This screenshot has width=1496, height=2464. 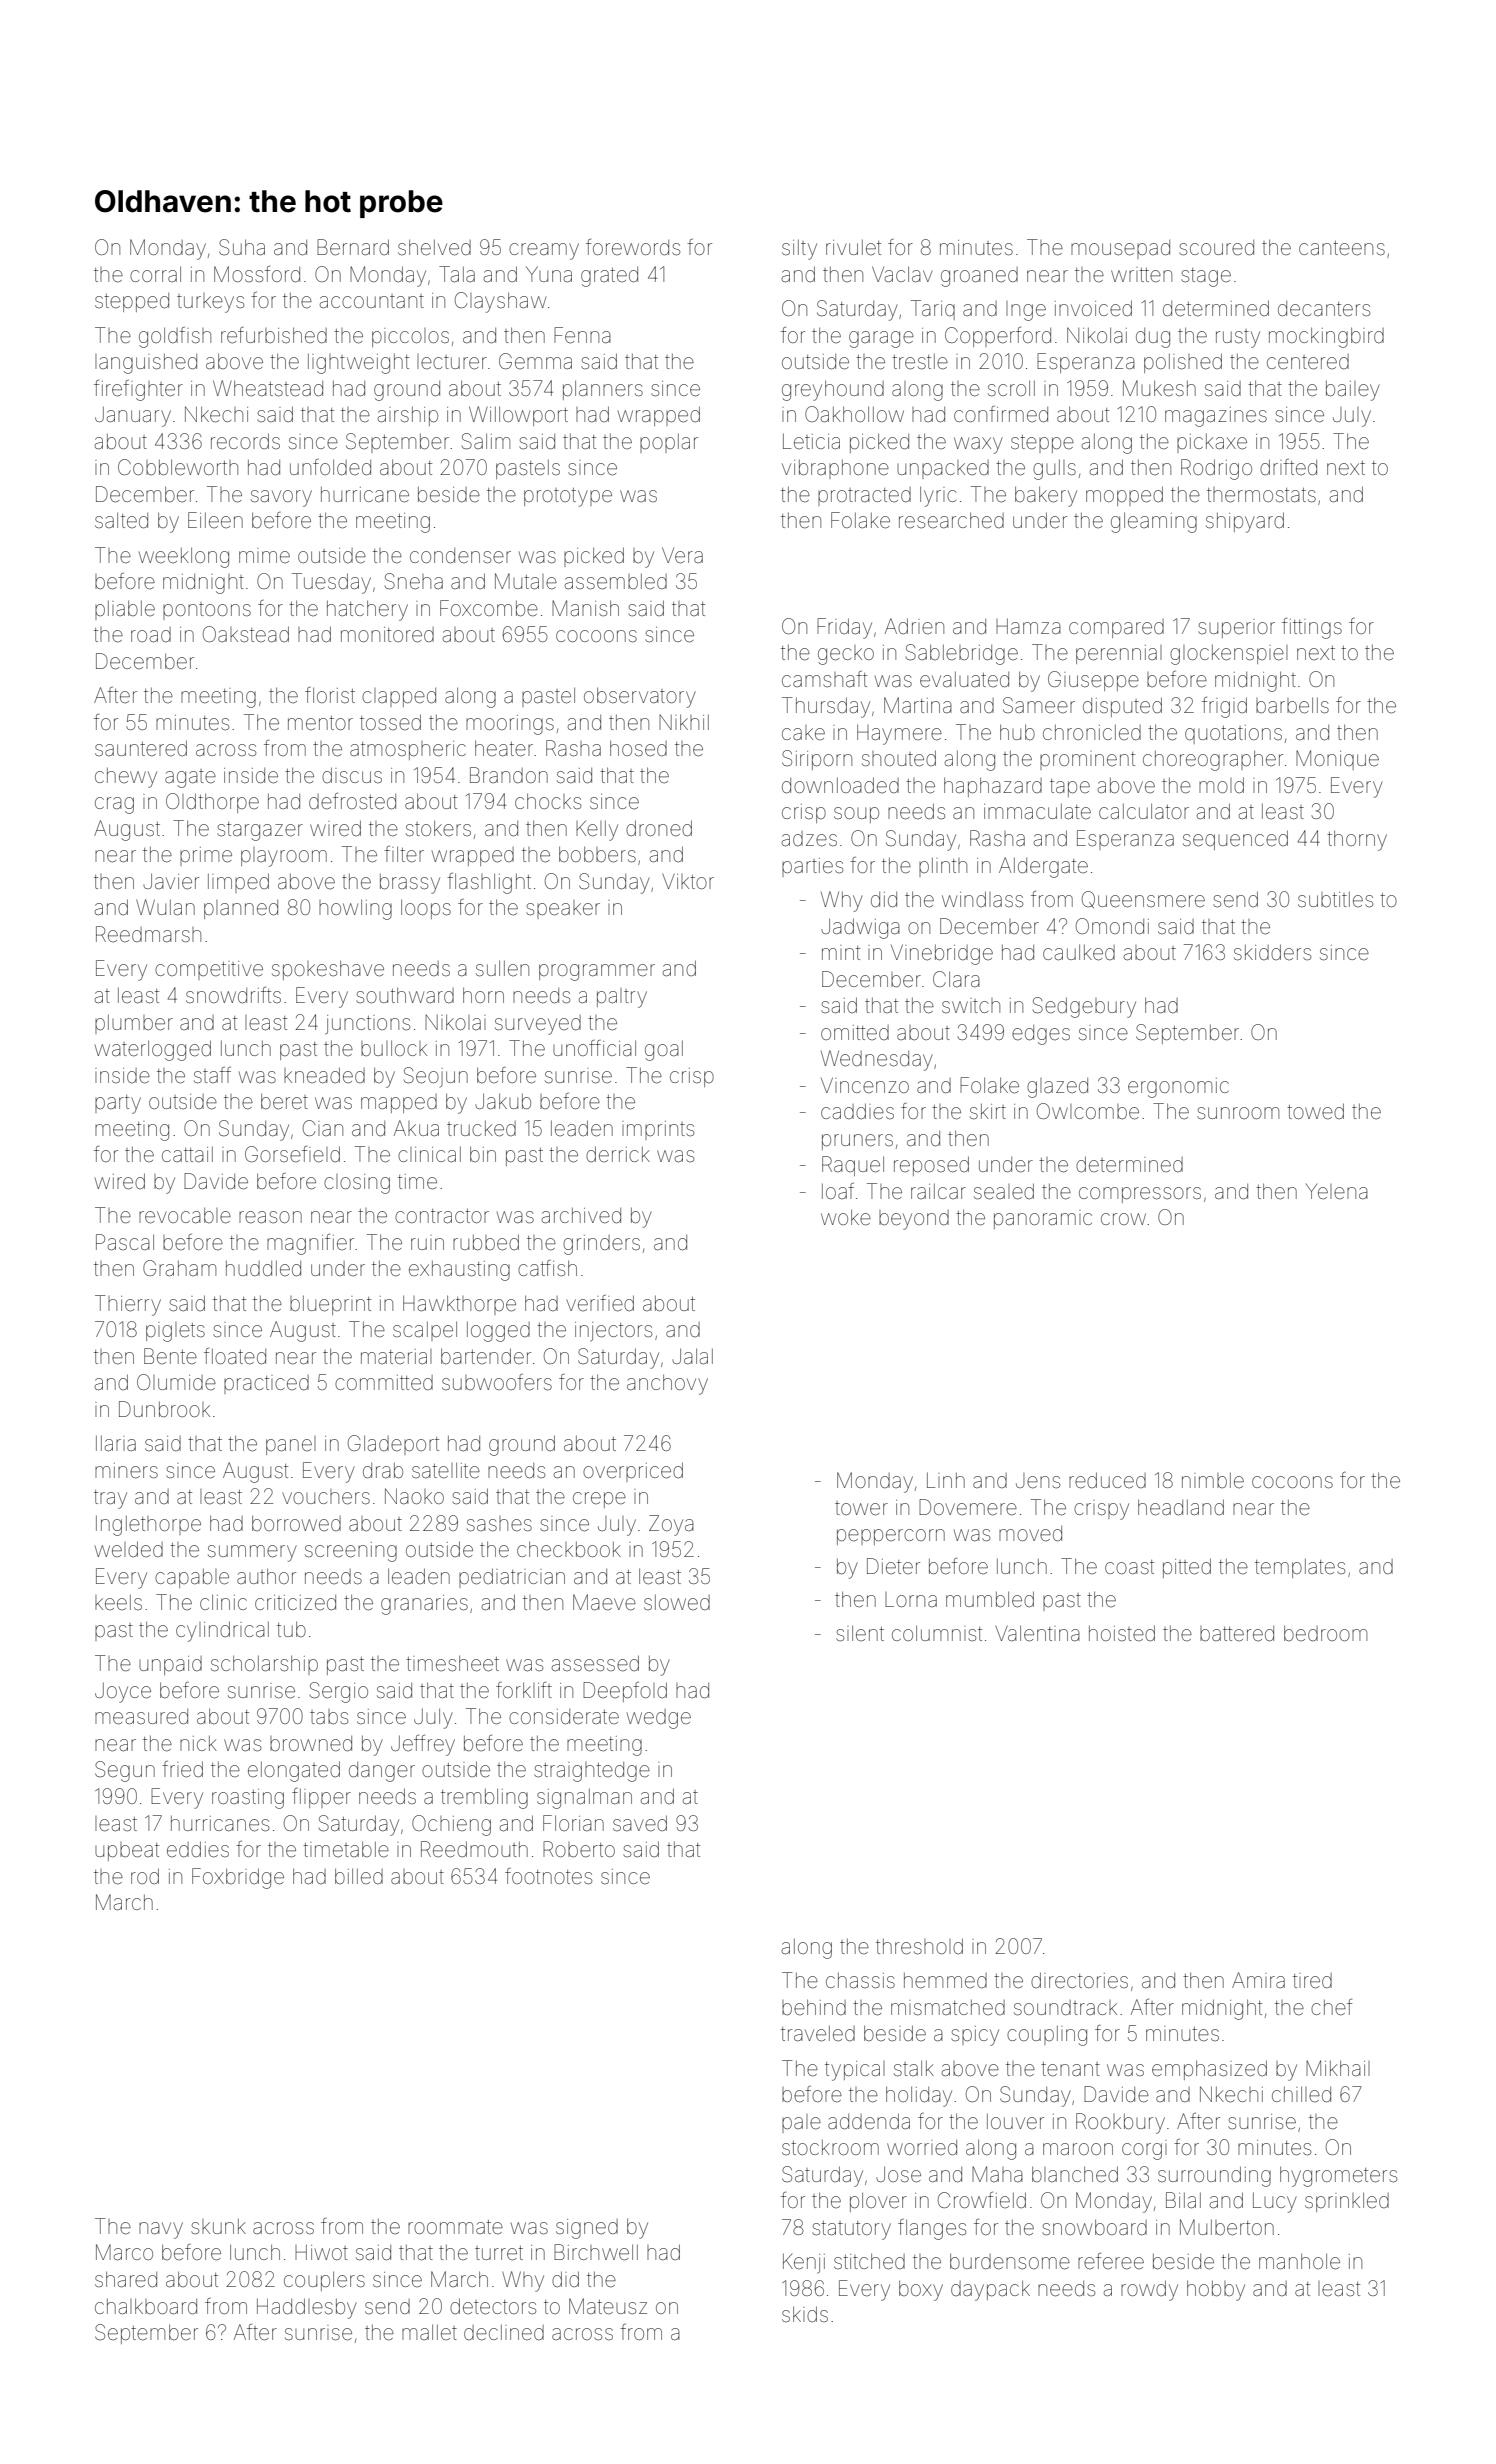 What do you see at coordinates (860, 1633) in the screenshot?
I see `silent` at bounding box center [860, 1633].
